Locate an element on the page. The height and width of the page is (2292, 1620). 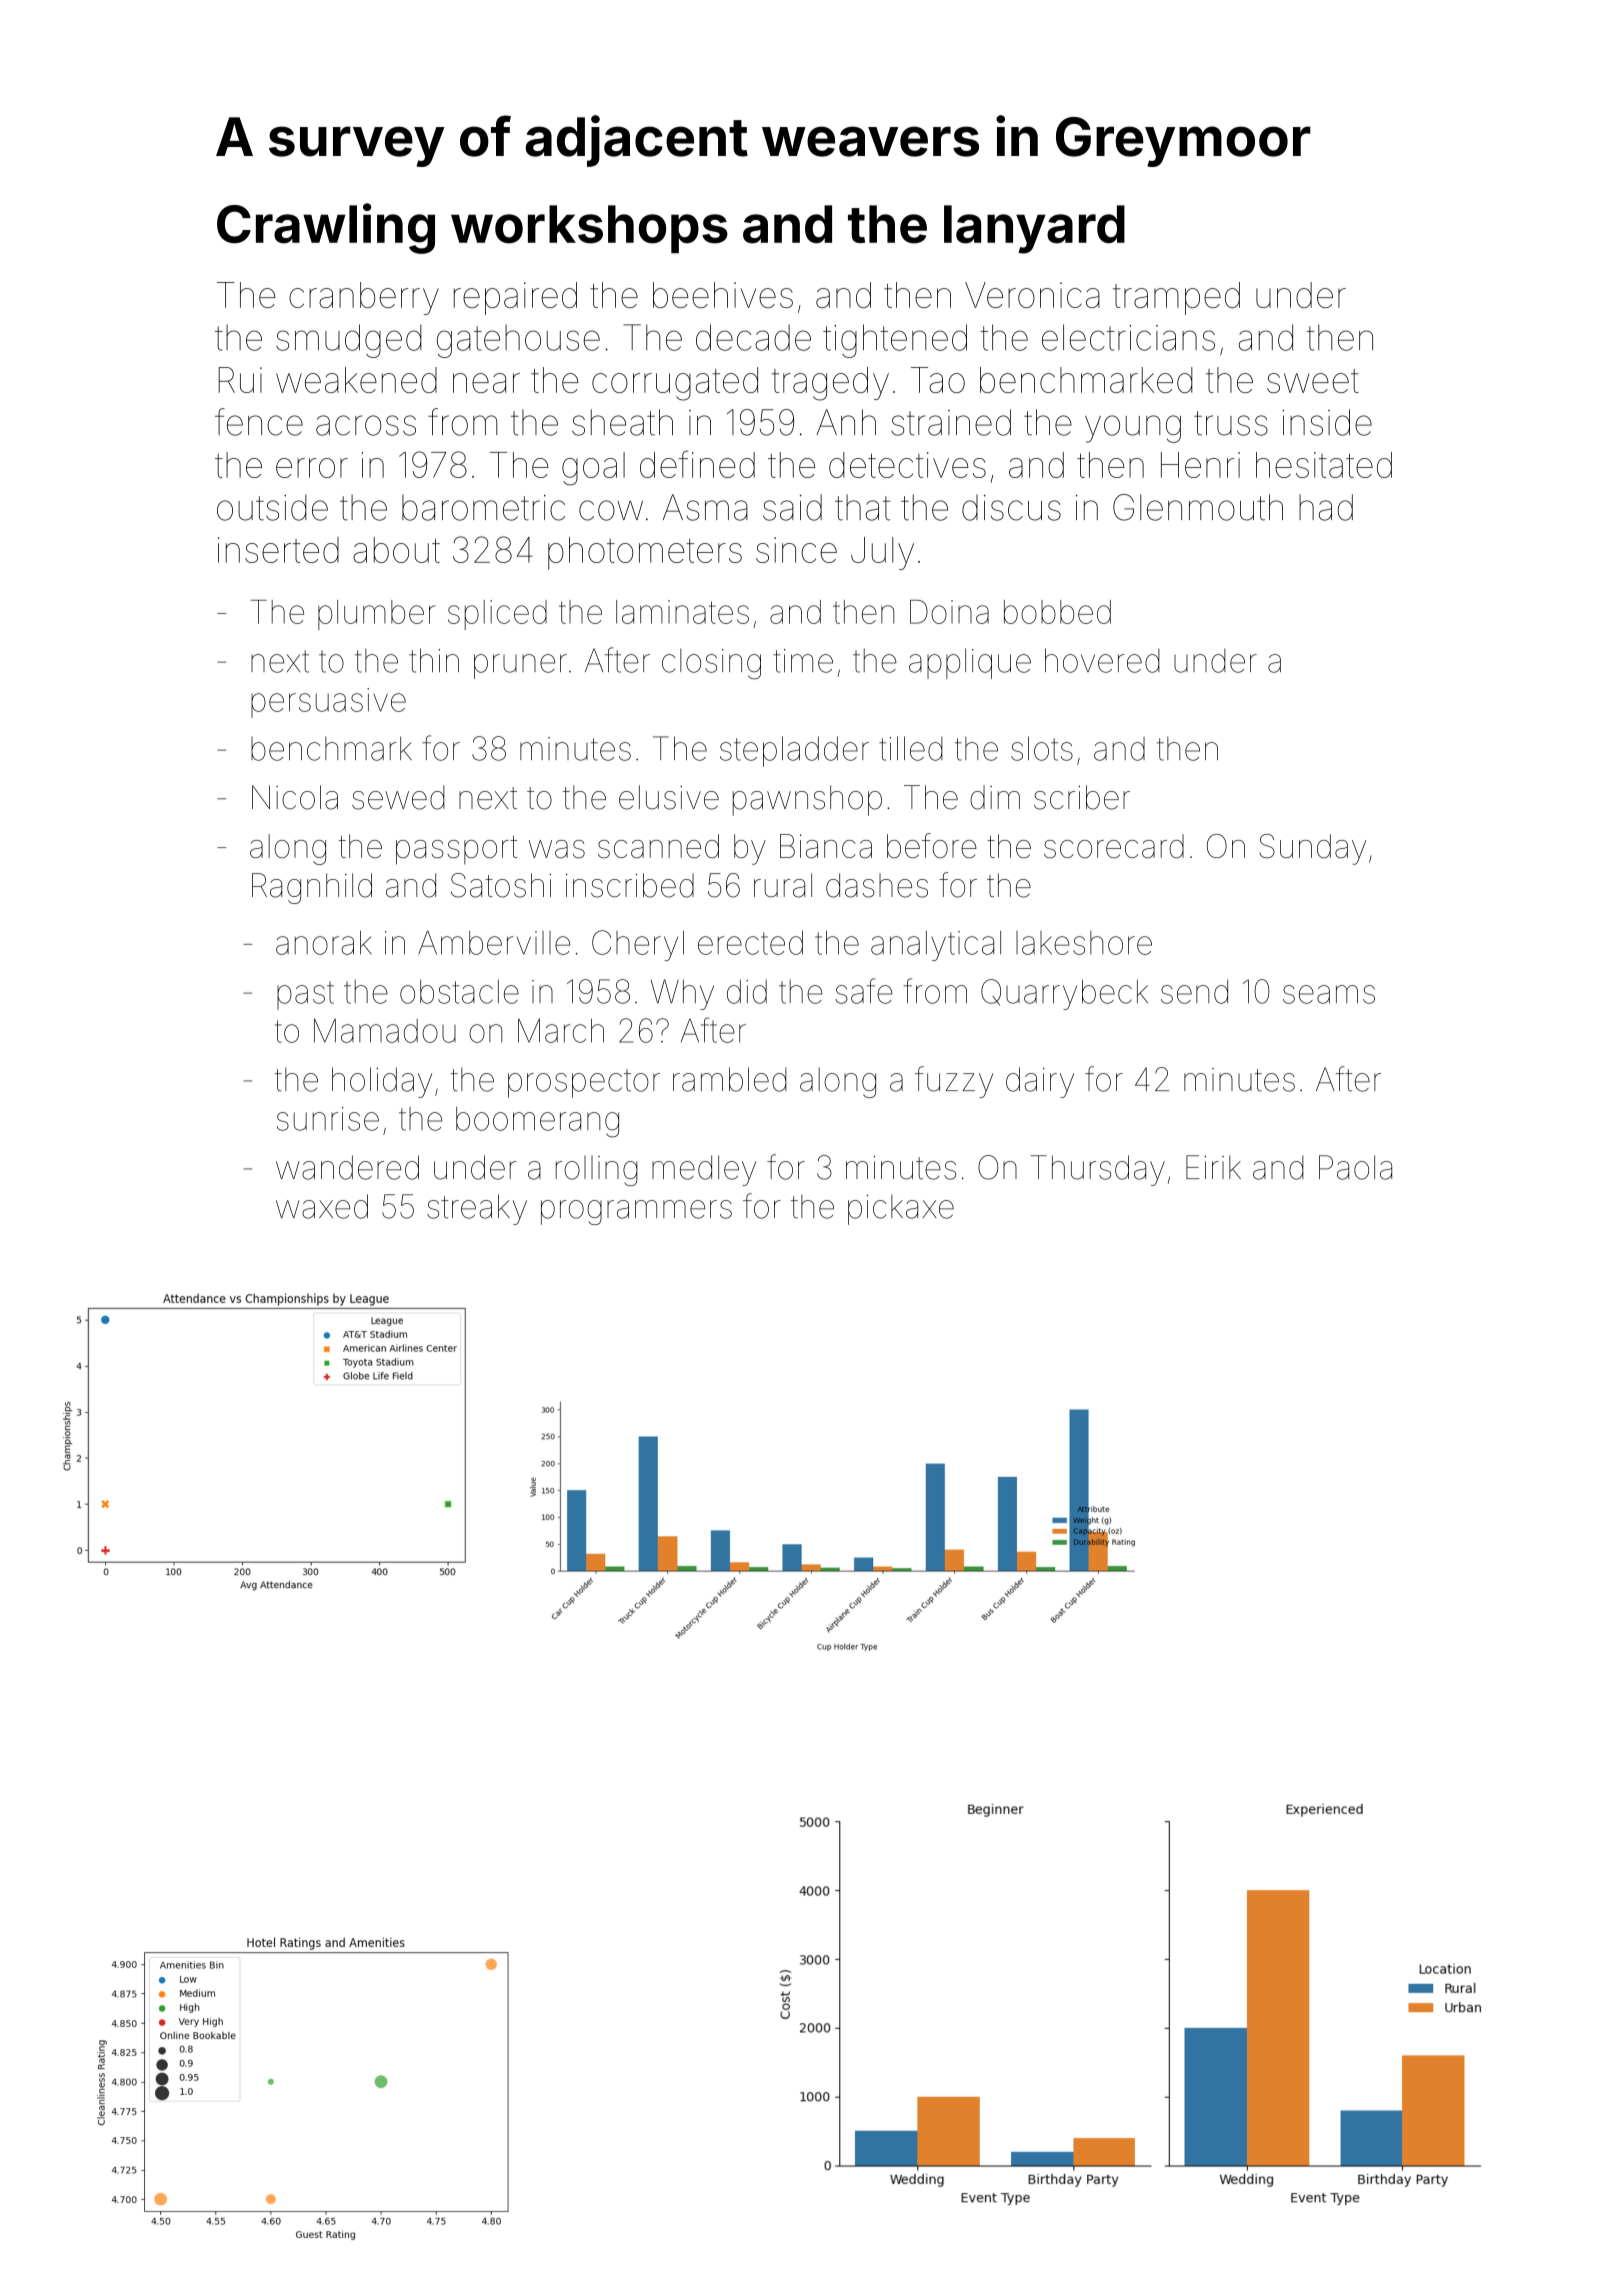
lanyard is located at coordinates (1034, 229).
